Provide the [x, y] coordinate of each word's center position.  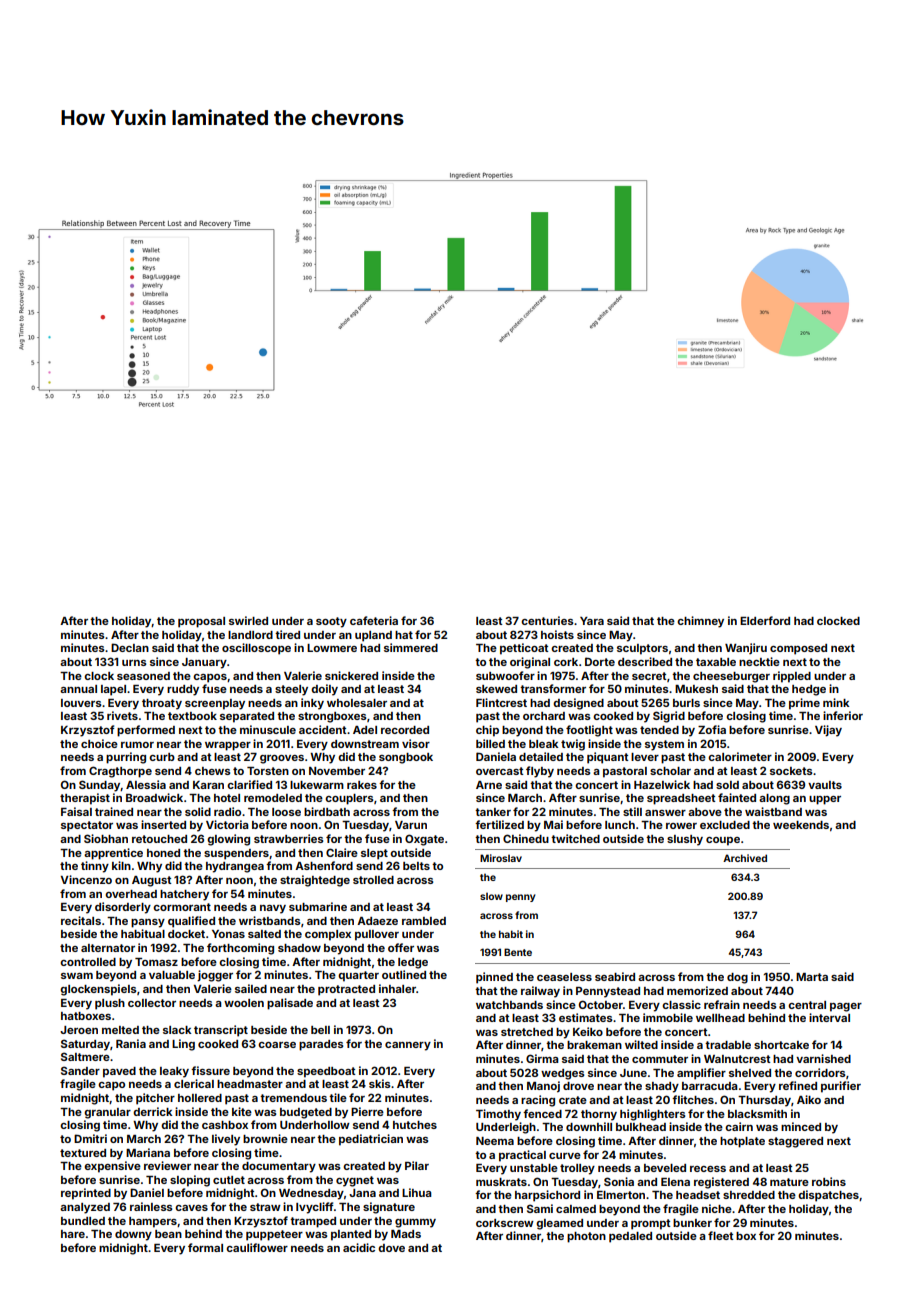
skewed [496, 689]
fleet [721, 1235]
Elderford [765, 620]
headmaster [250, 1084]
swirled [248, 620]
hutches [415, 1125]
